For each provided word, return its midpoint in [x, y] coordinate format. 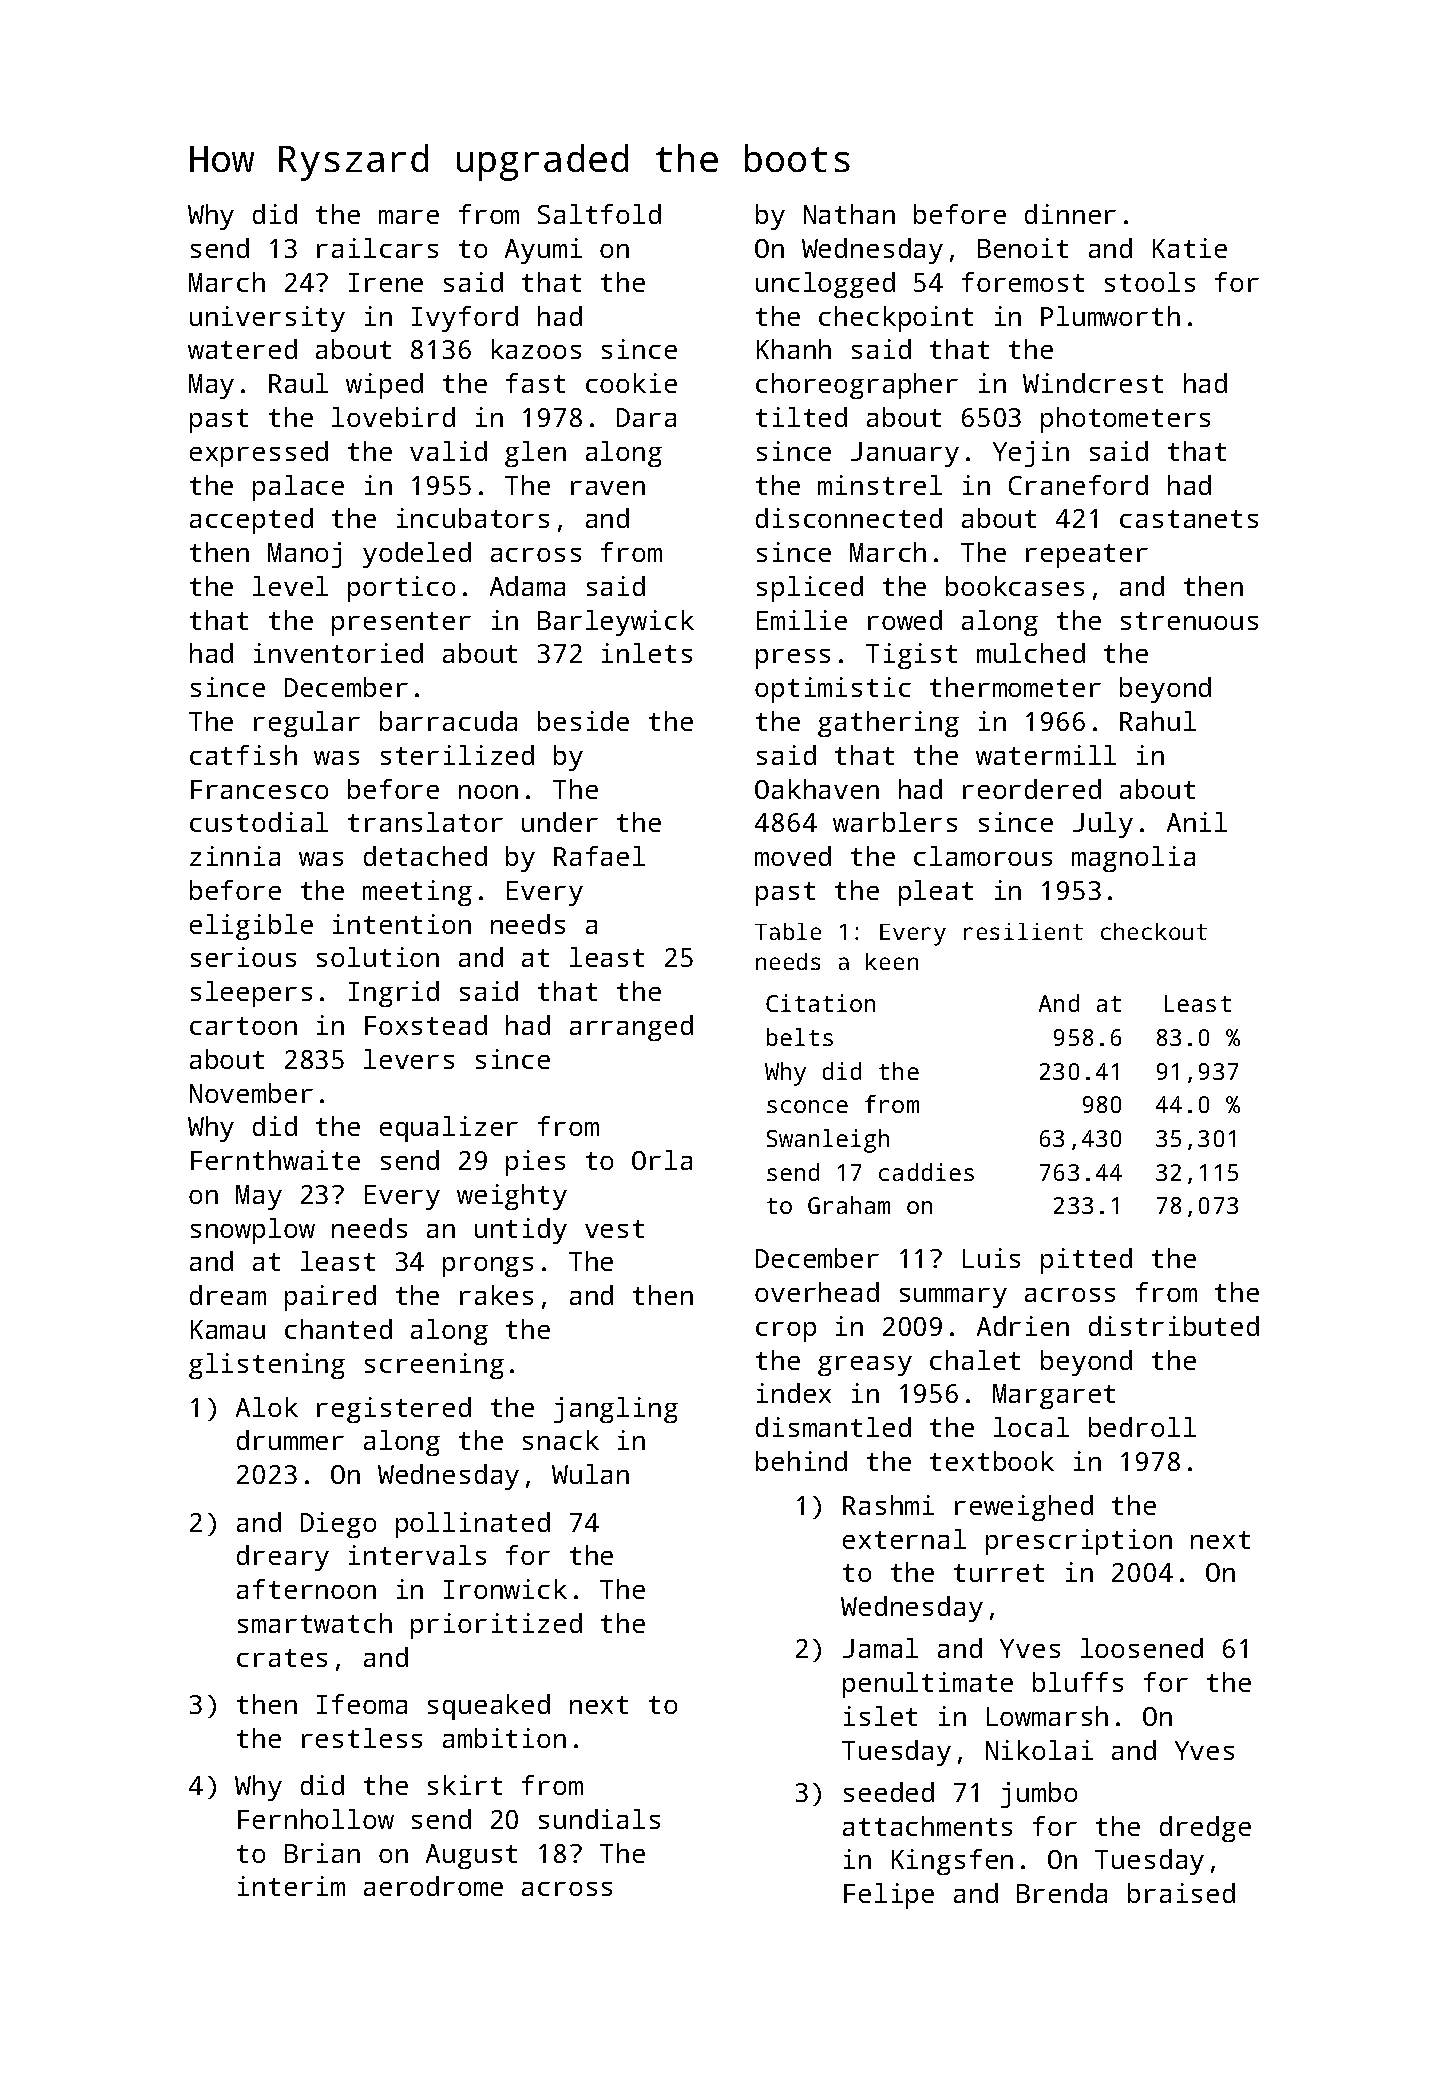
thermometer [1015, 687]
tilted [801, 417]
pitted [1086, 1261]
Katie [1190, 248]
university [267, 319]
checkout [1154, 931]
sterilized [457, 755]
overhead [817, 1292]
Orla [662, 1160]
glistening [267, 1366]
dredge [1205, 1829]
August [471, 1856]
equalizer [449, 1129]
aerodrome [433, 1886]
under [560, 822]
